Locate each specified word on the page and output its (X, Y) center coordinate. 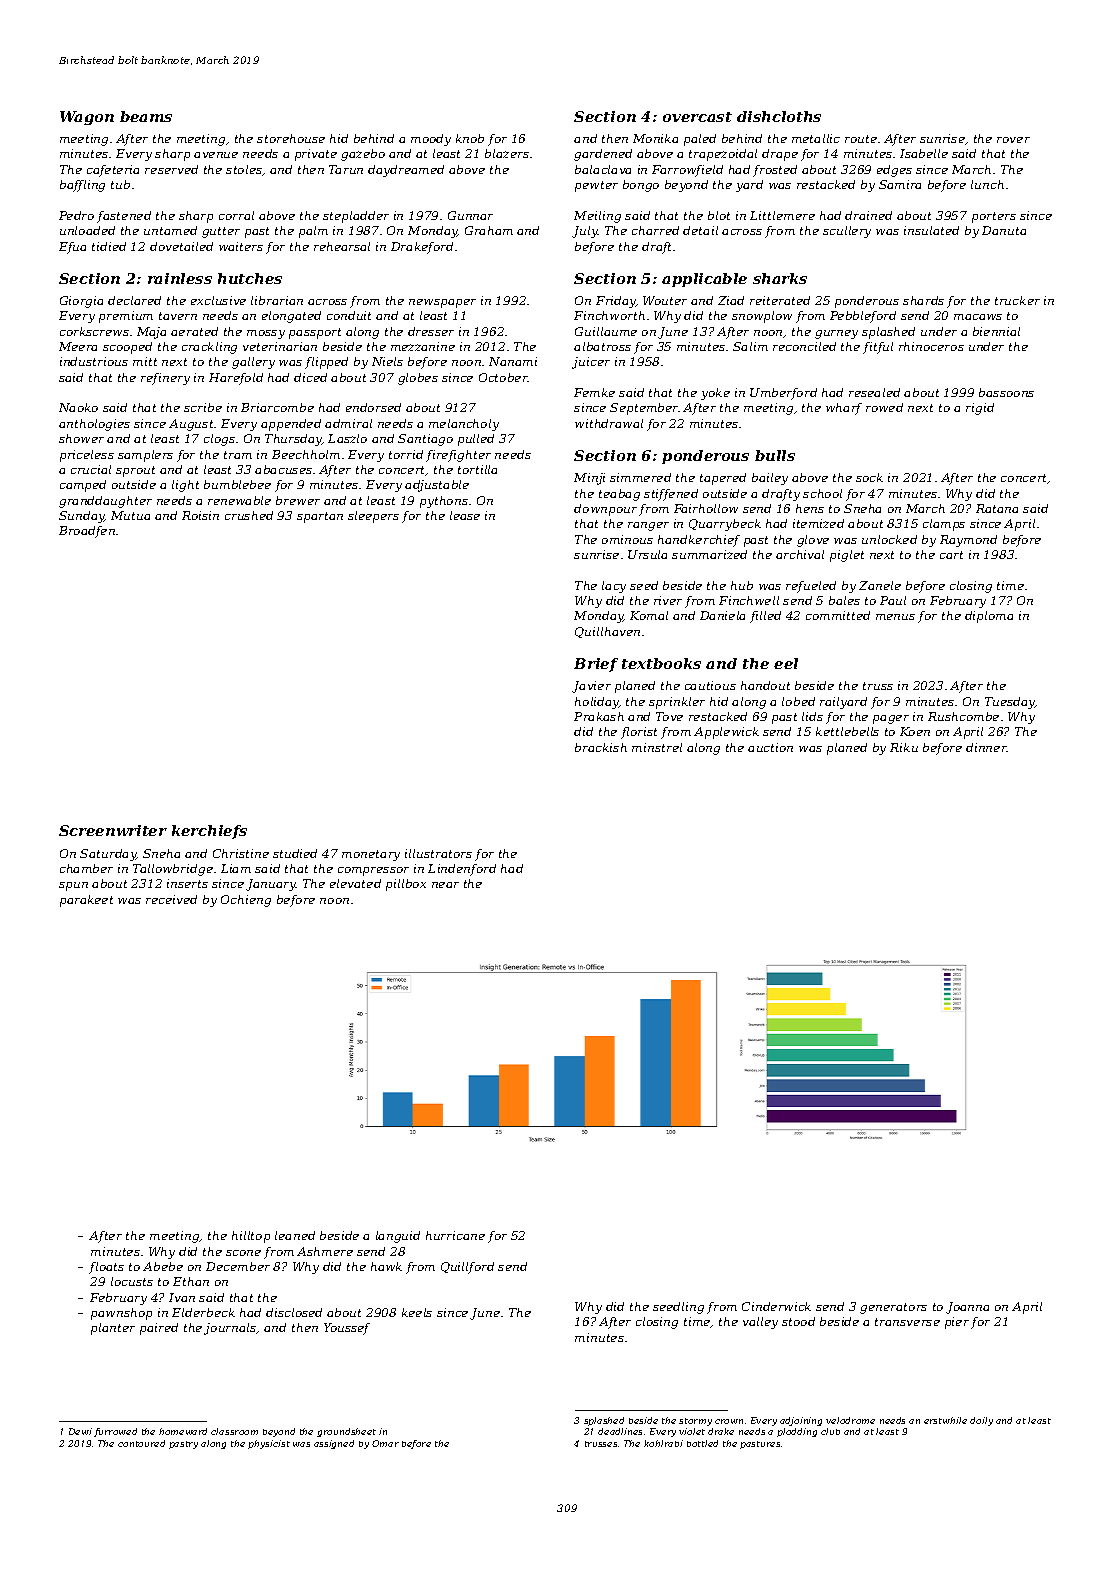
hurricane (455, 1235)
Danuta (1004, 230)
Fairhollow (706, 508)
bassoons (1006, 392)
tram (238, 455)
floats (106, 1268)
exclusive (218, 300)
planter (113, 1329)
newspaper (442, 303)
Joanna (967, 1308)
